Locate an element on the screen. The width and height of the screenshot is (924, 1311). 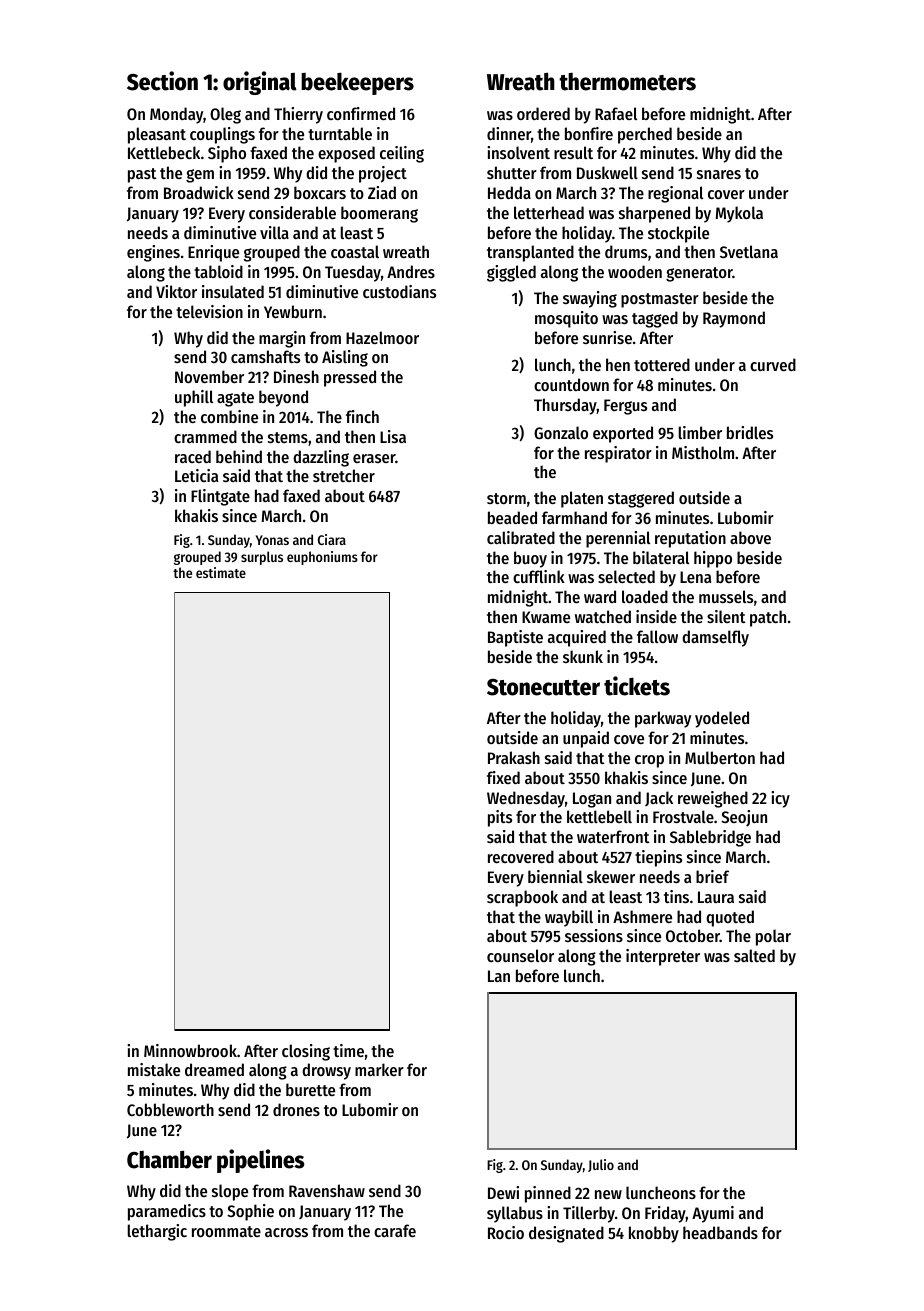
Baptiste is located at coordinates (515, 638).
